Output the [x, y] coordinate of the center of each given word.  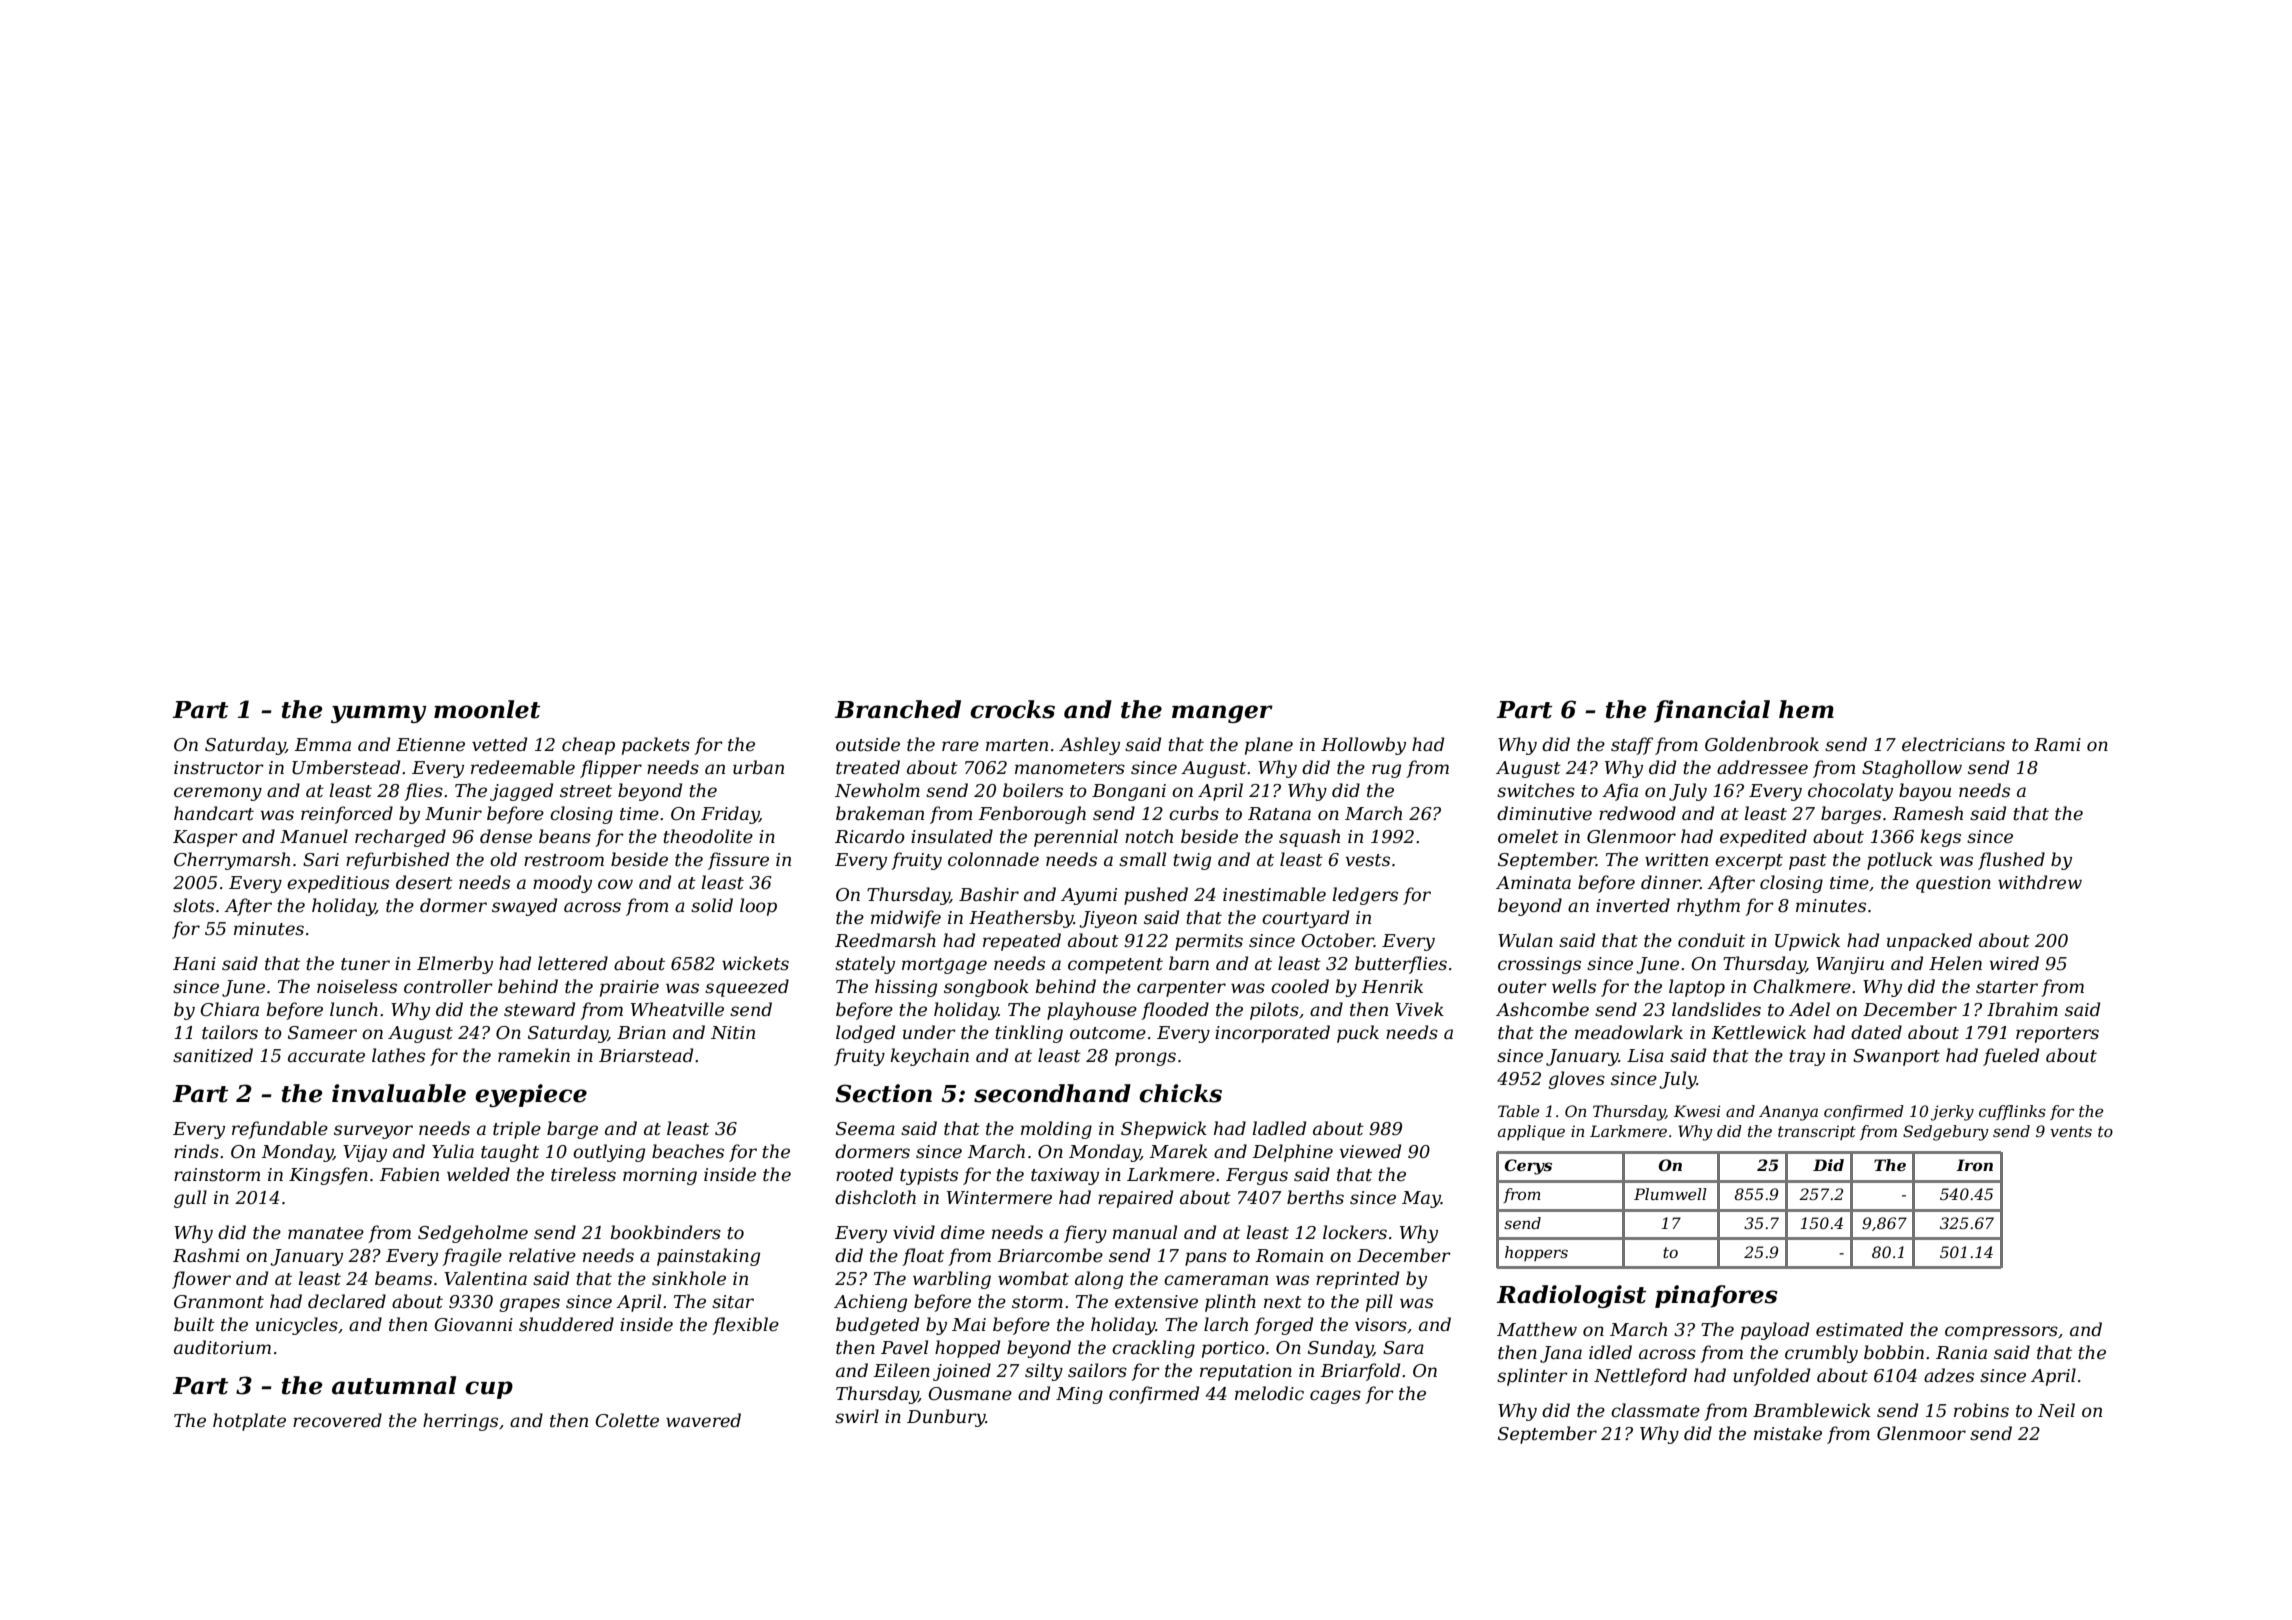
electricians [1953, 744]
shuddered [566, 1324]
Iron [1974, 1165]
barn [1189, 963]
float [923, 1257]
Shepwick [1164, 1130]
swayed [524, 907]
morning [660, 1176]
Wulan [1525, 940]
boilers [1033, 790]
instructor [219, 768]
